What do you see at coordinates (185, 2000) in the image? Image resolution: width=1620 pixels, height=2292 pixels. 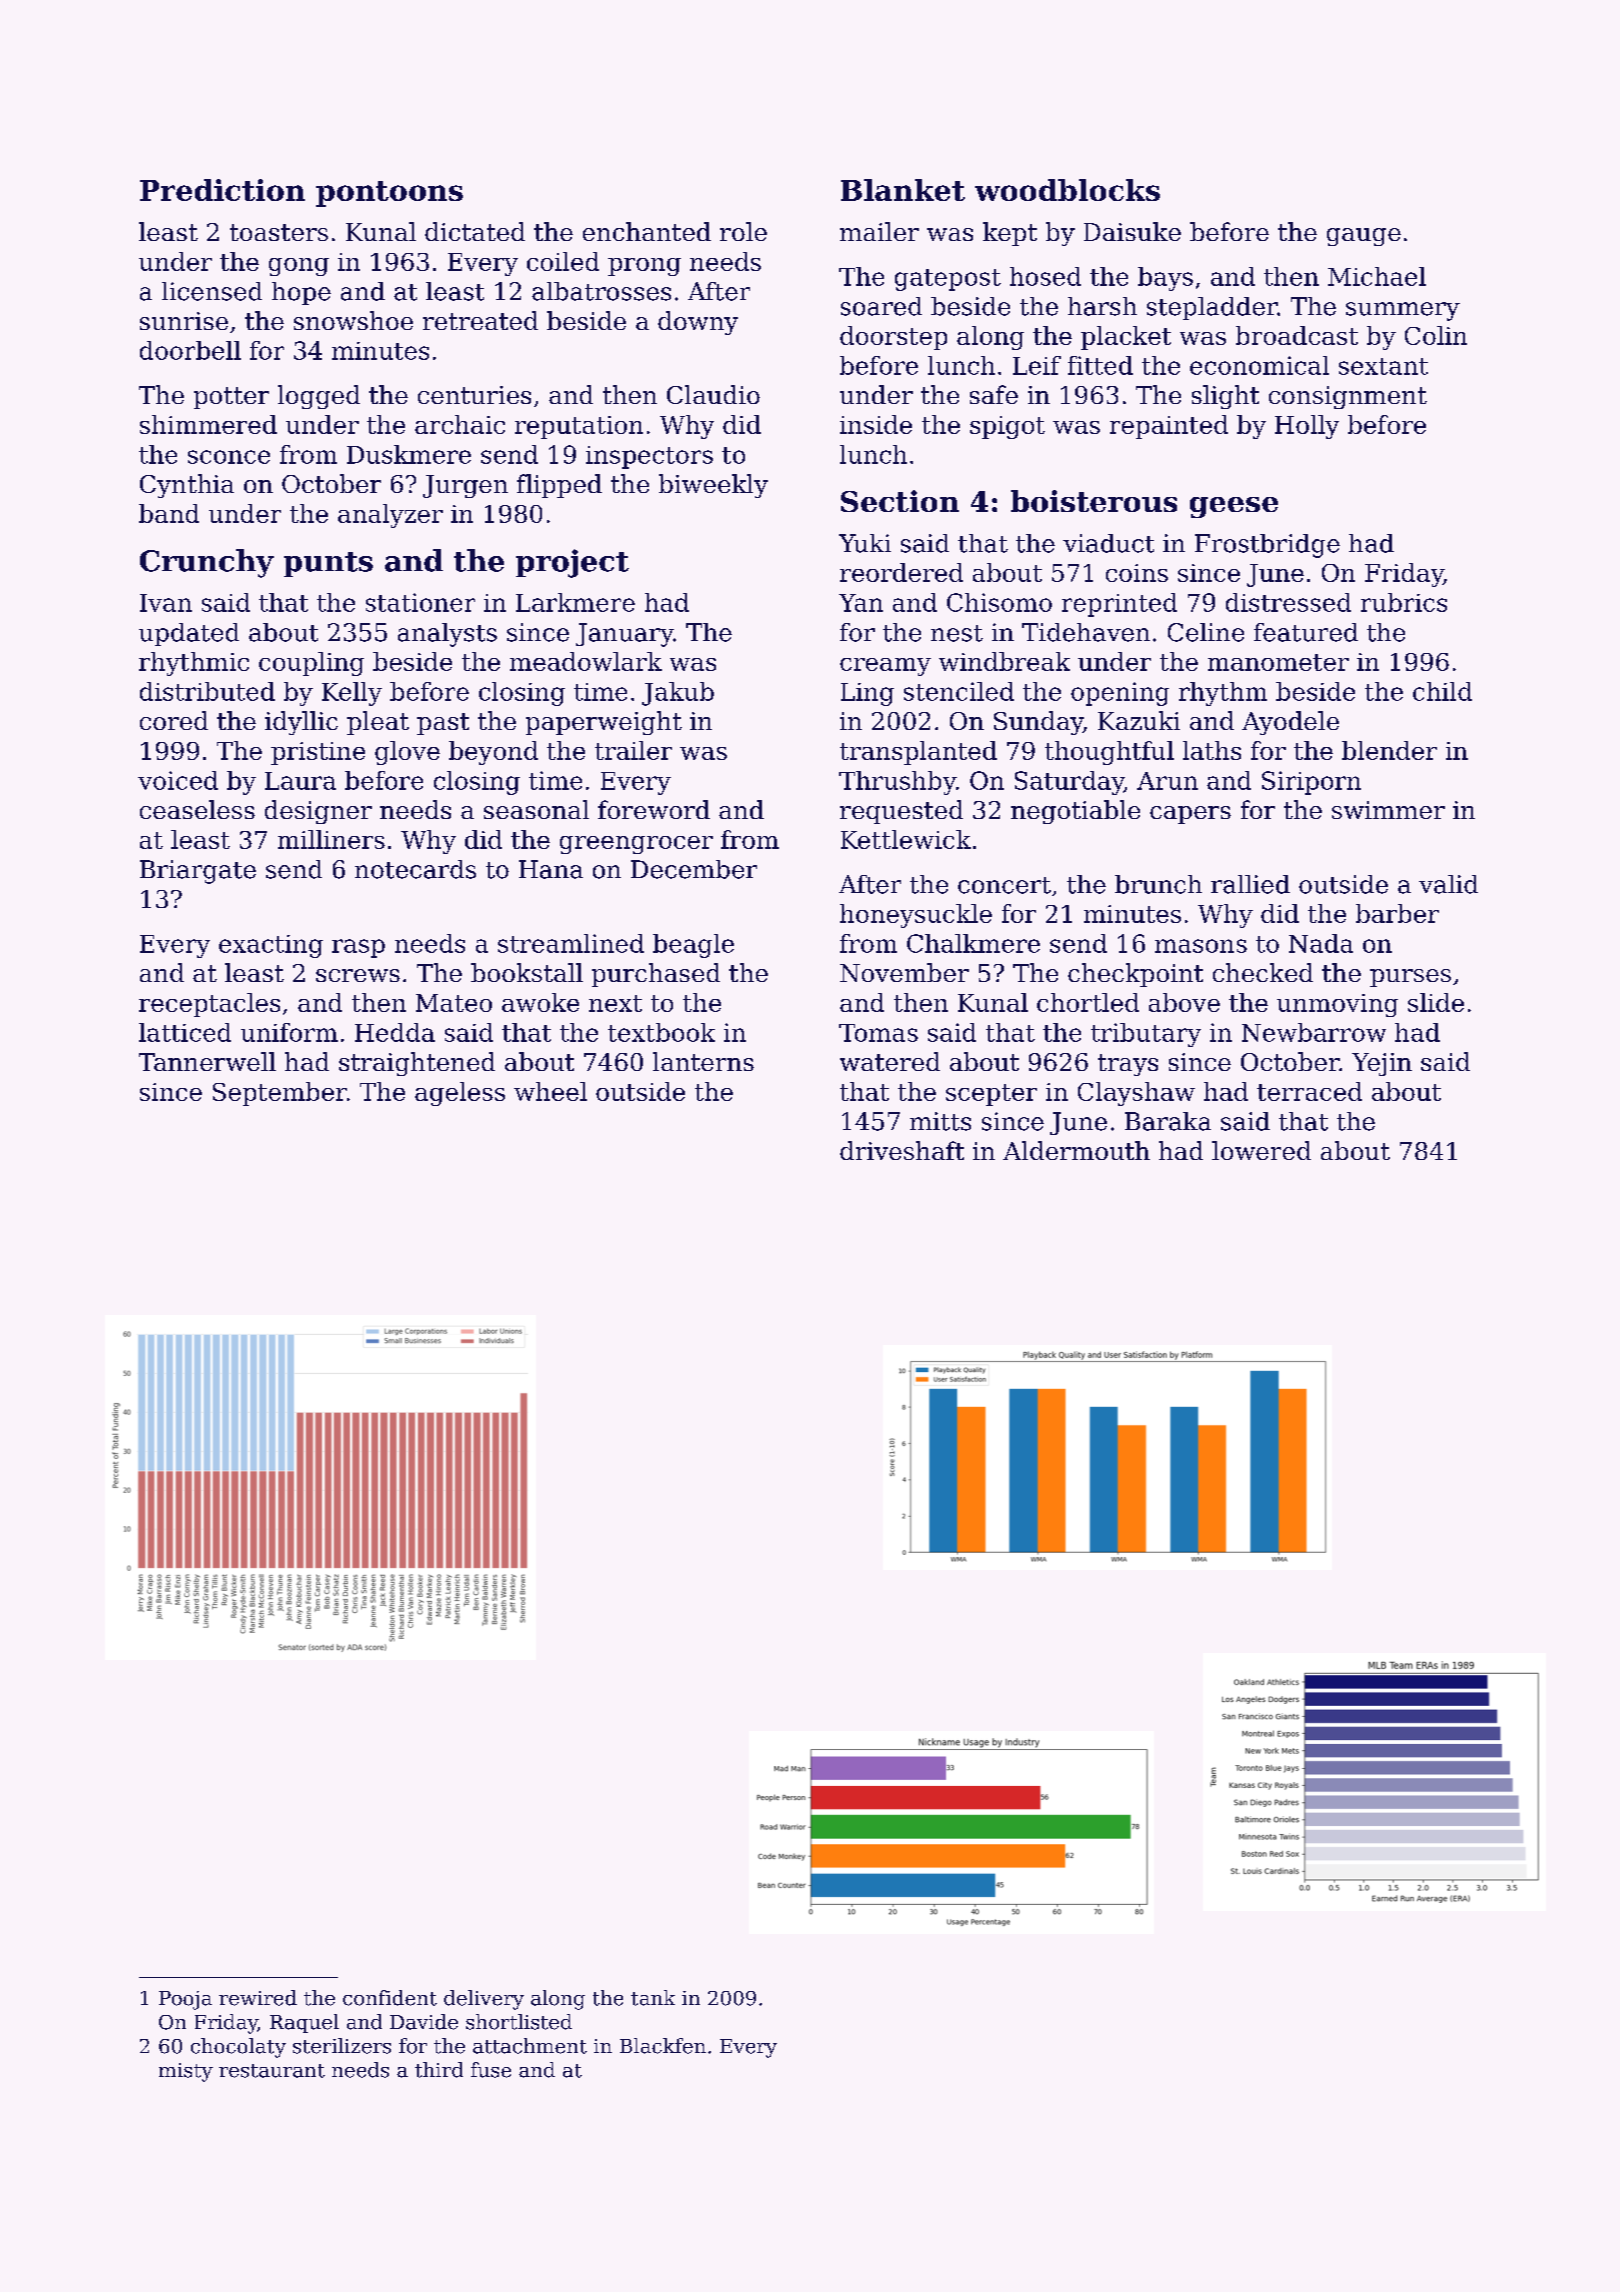 I see `Pooja` at bounding box center [185, 2000].
